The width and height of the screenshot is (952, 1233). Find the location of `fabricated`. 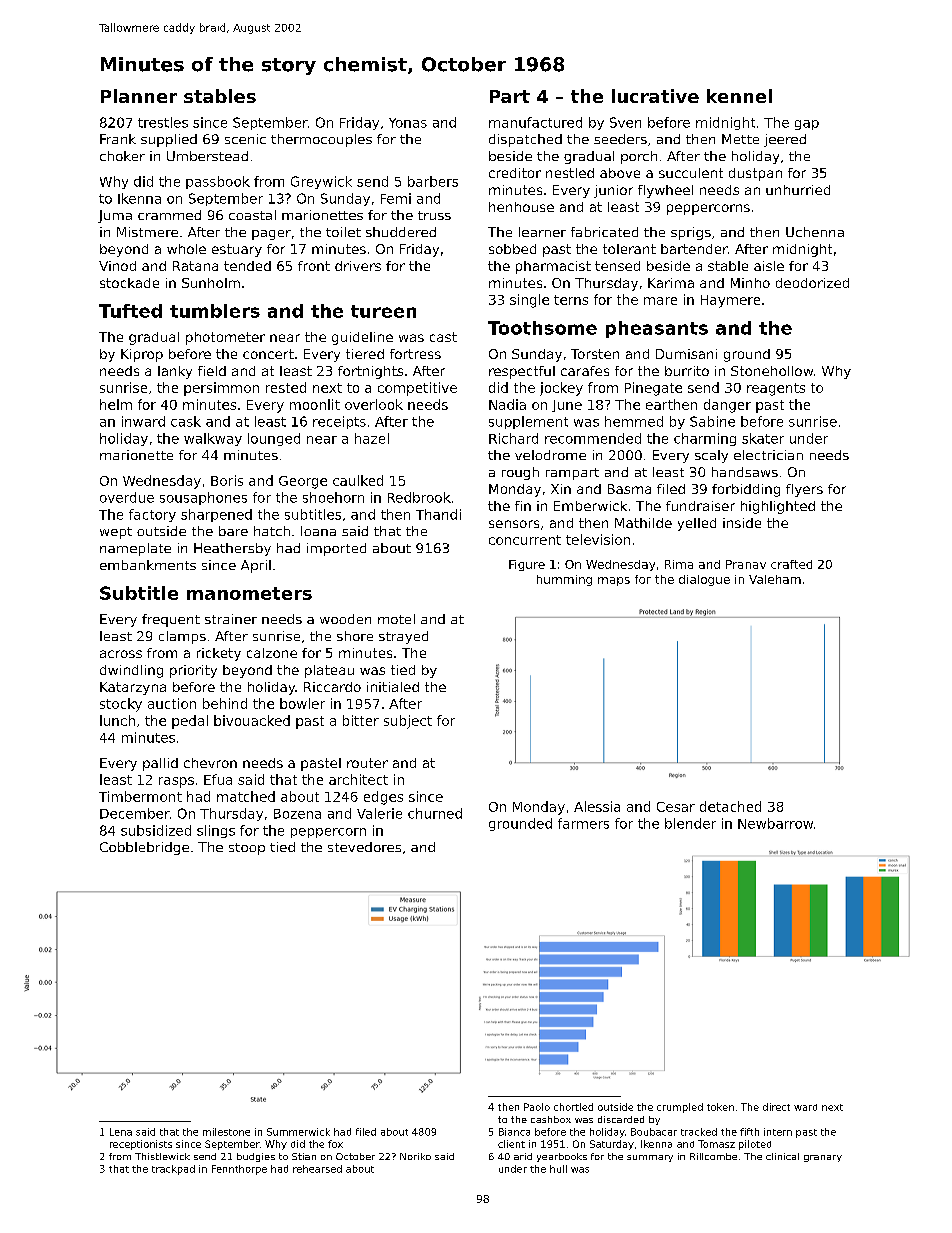

fabricated is located at coordinates (604, 232).
